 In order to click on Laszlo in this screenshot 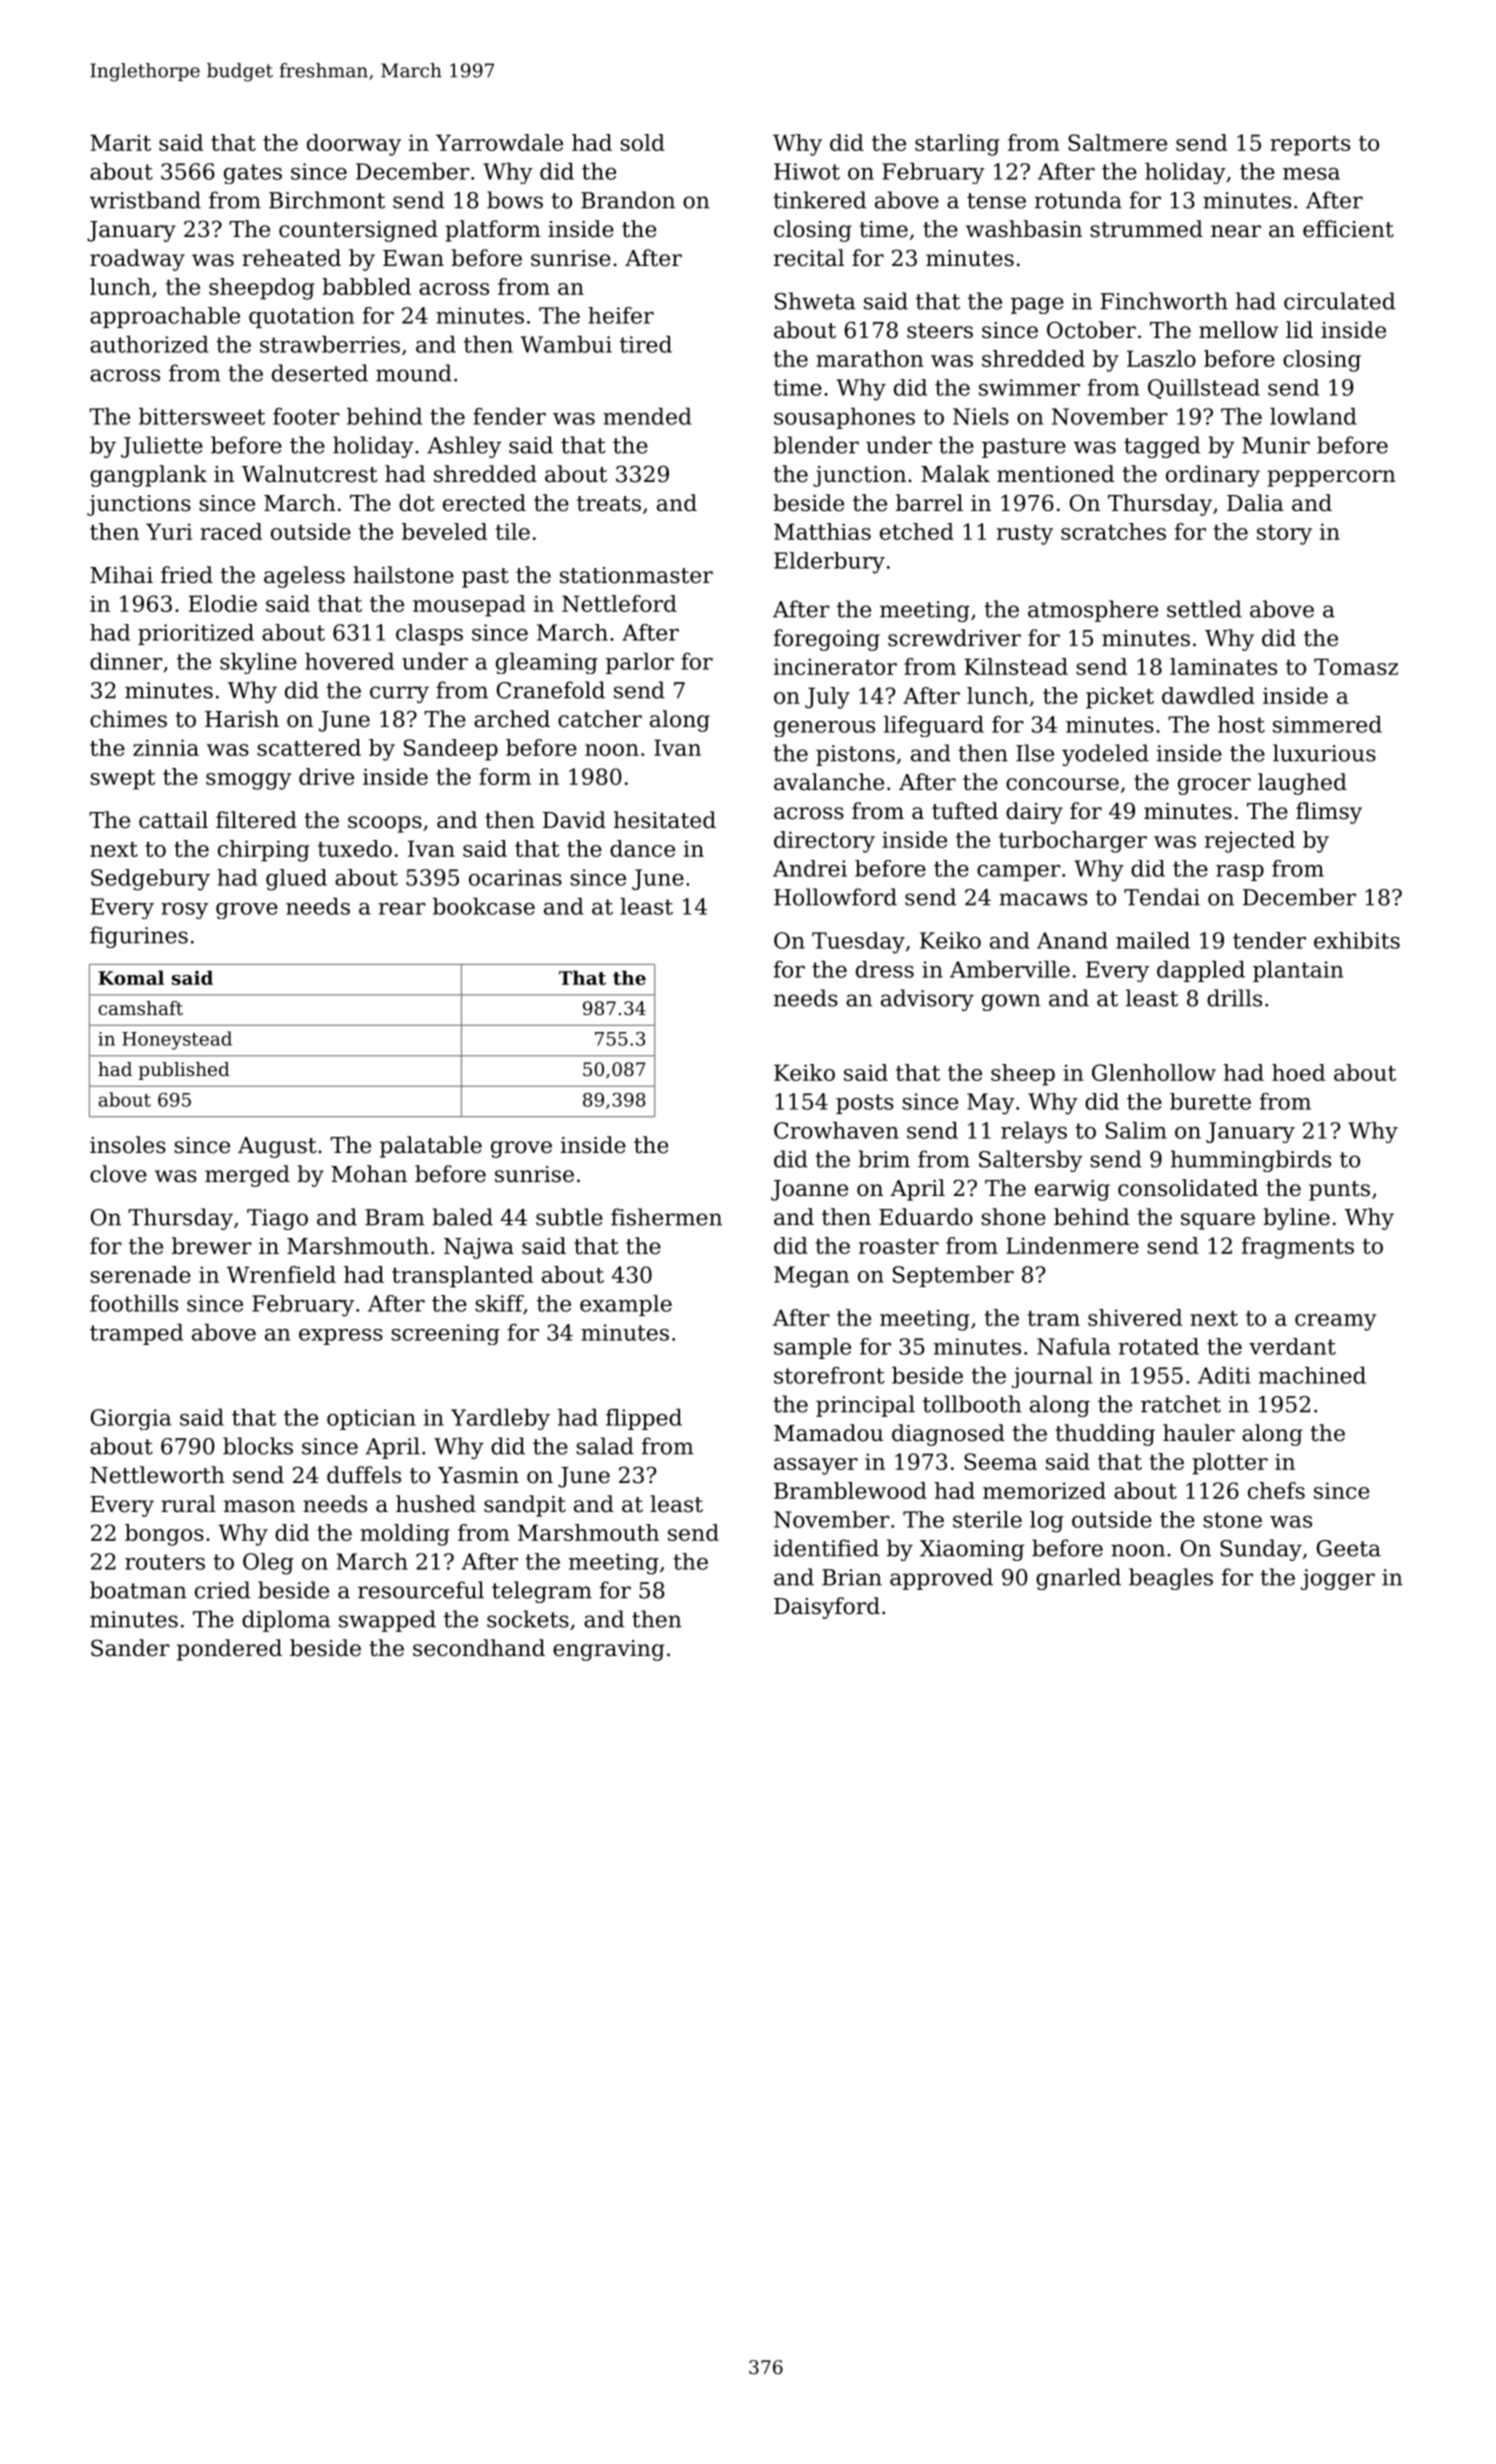, I will do `click(1161, 358)`.
